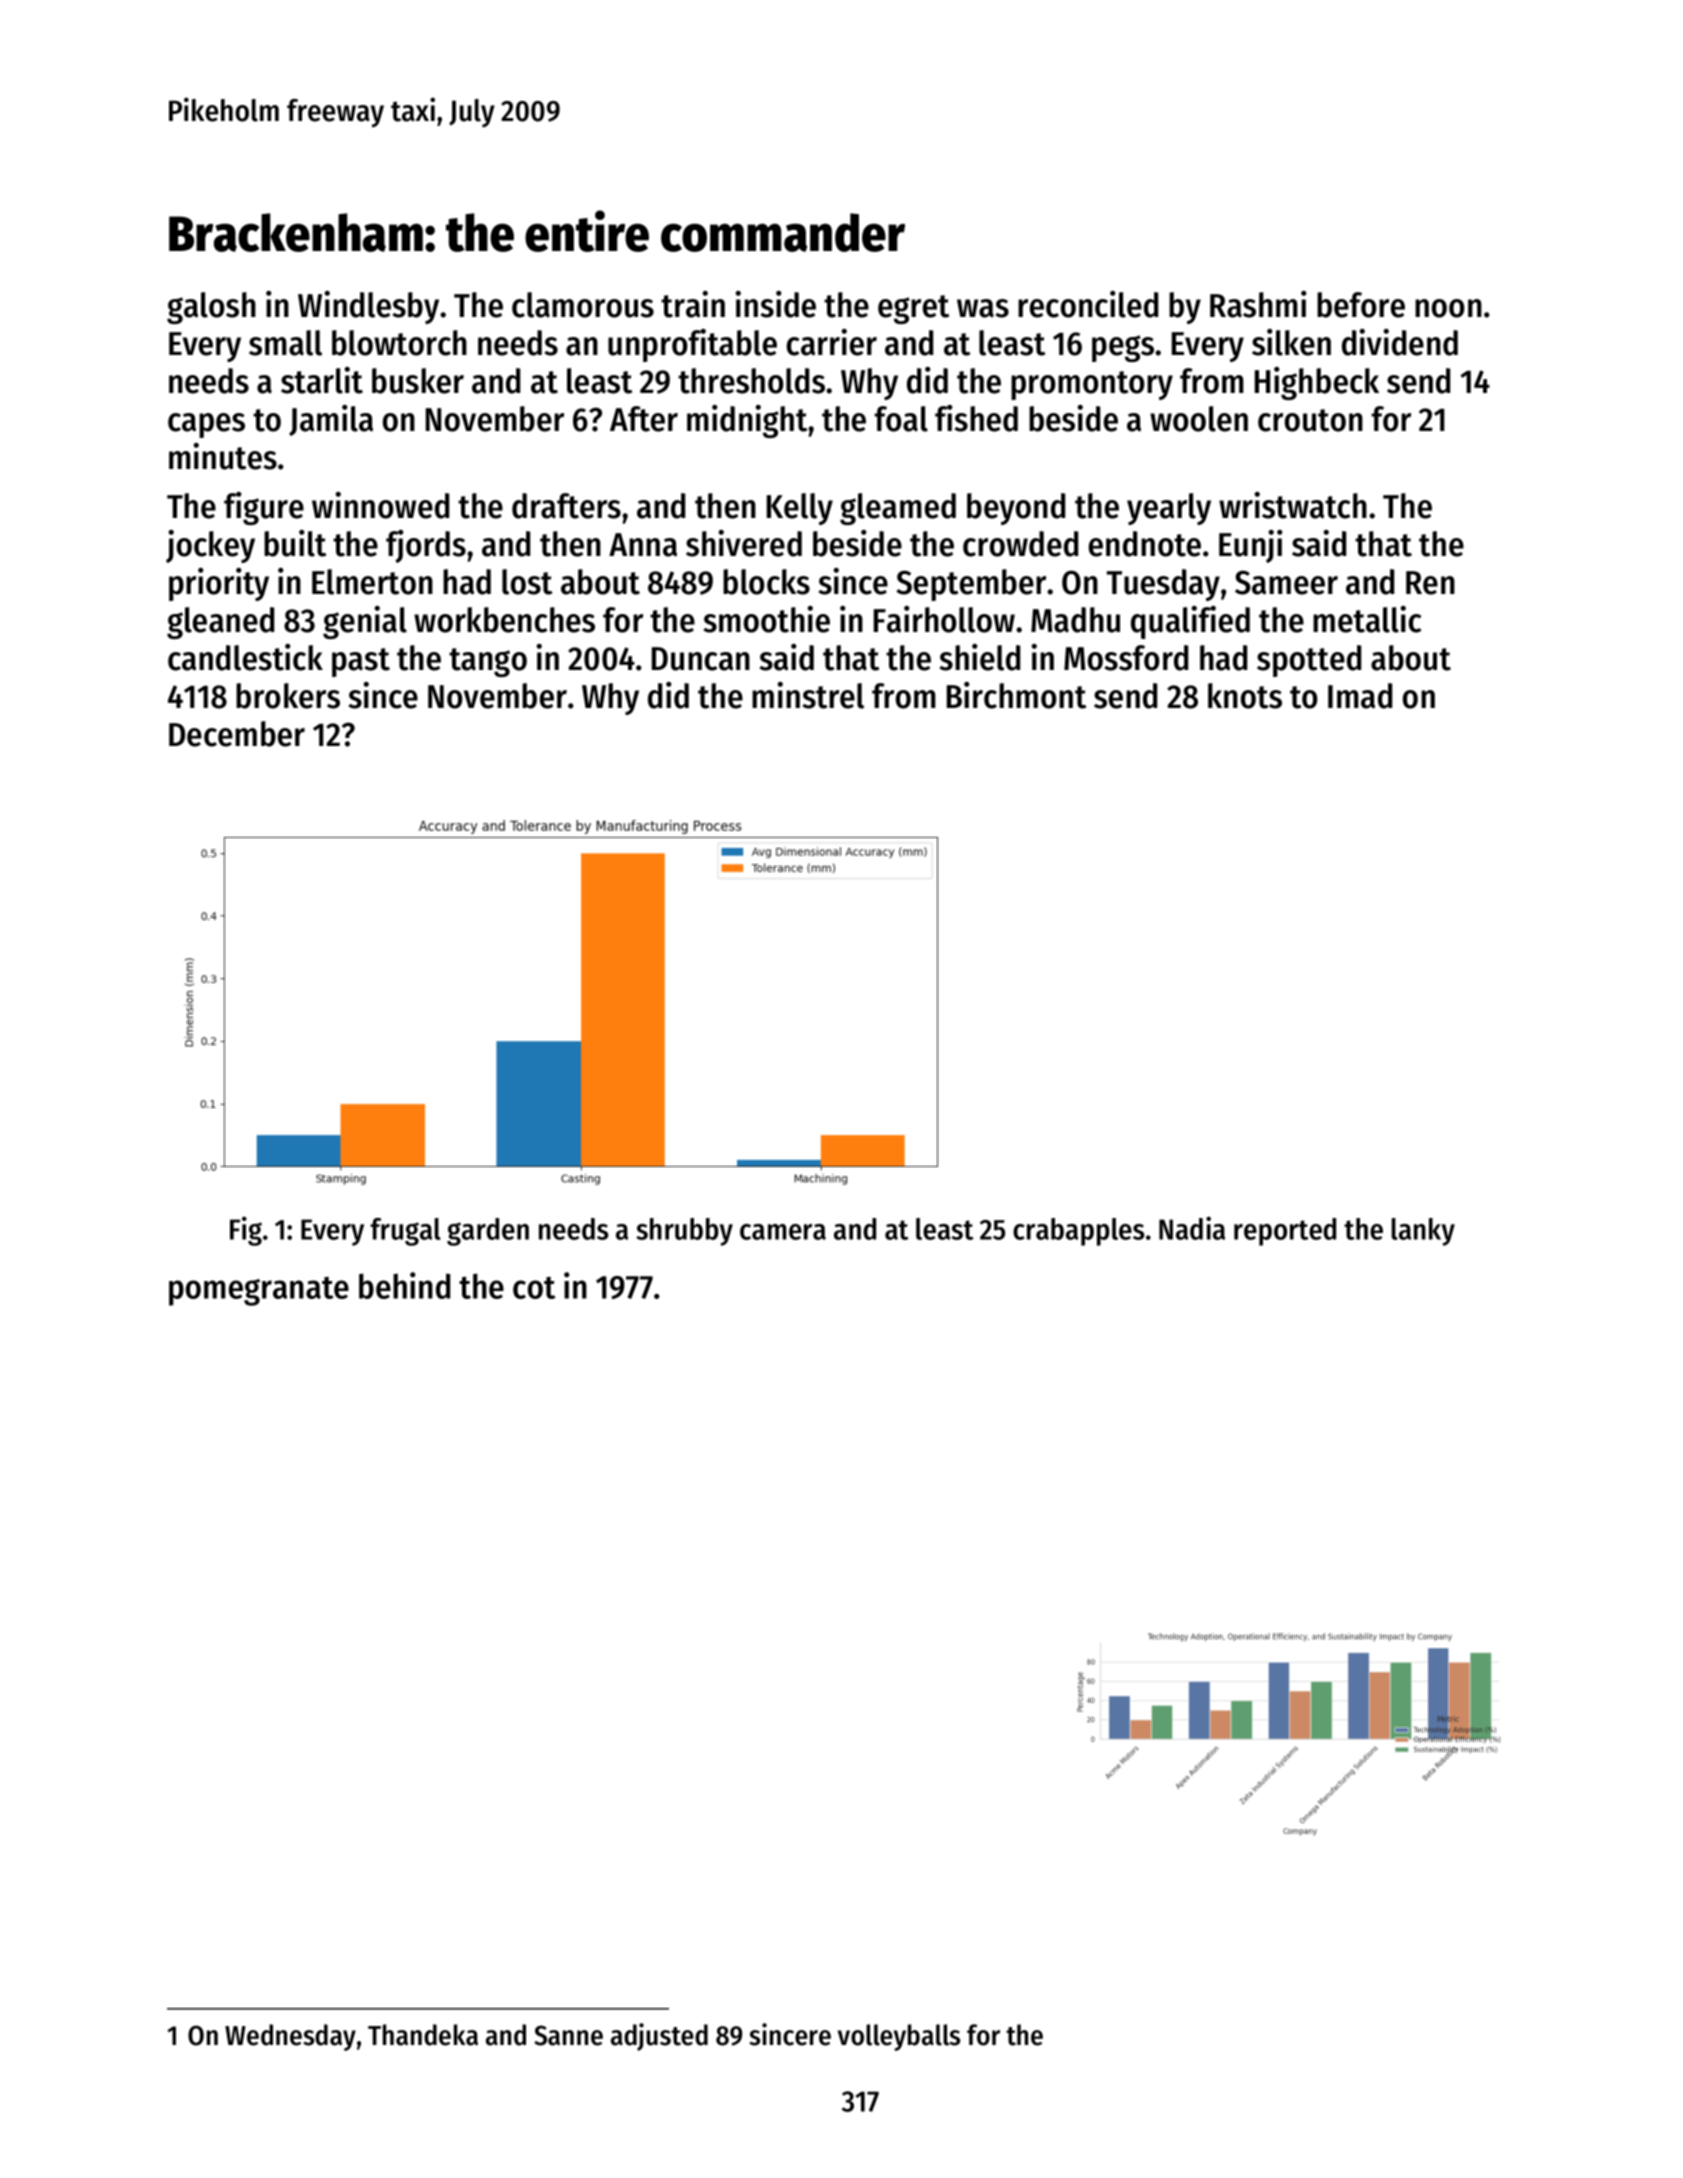 The width and height of the screenshot is (1683, 2178). I want to click on egret, so click(913, 309).
